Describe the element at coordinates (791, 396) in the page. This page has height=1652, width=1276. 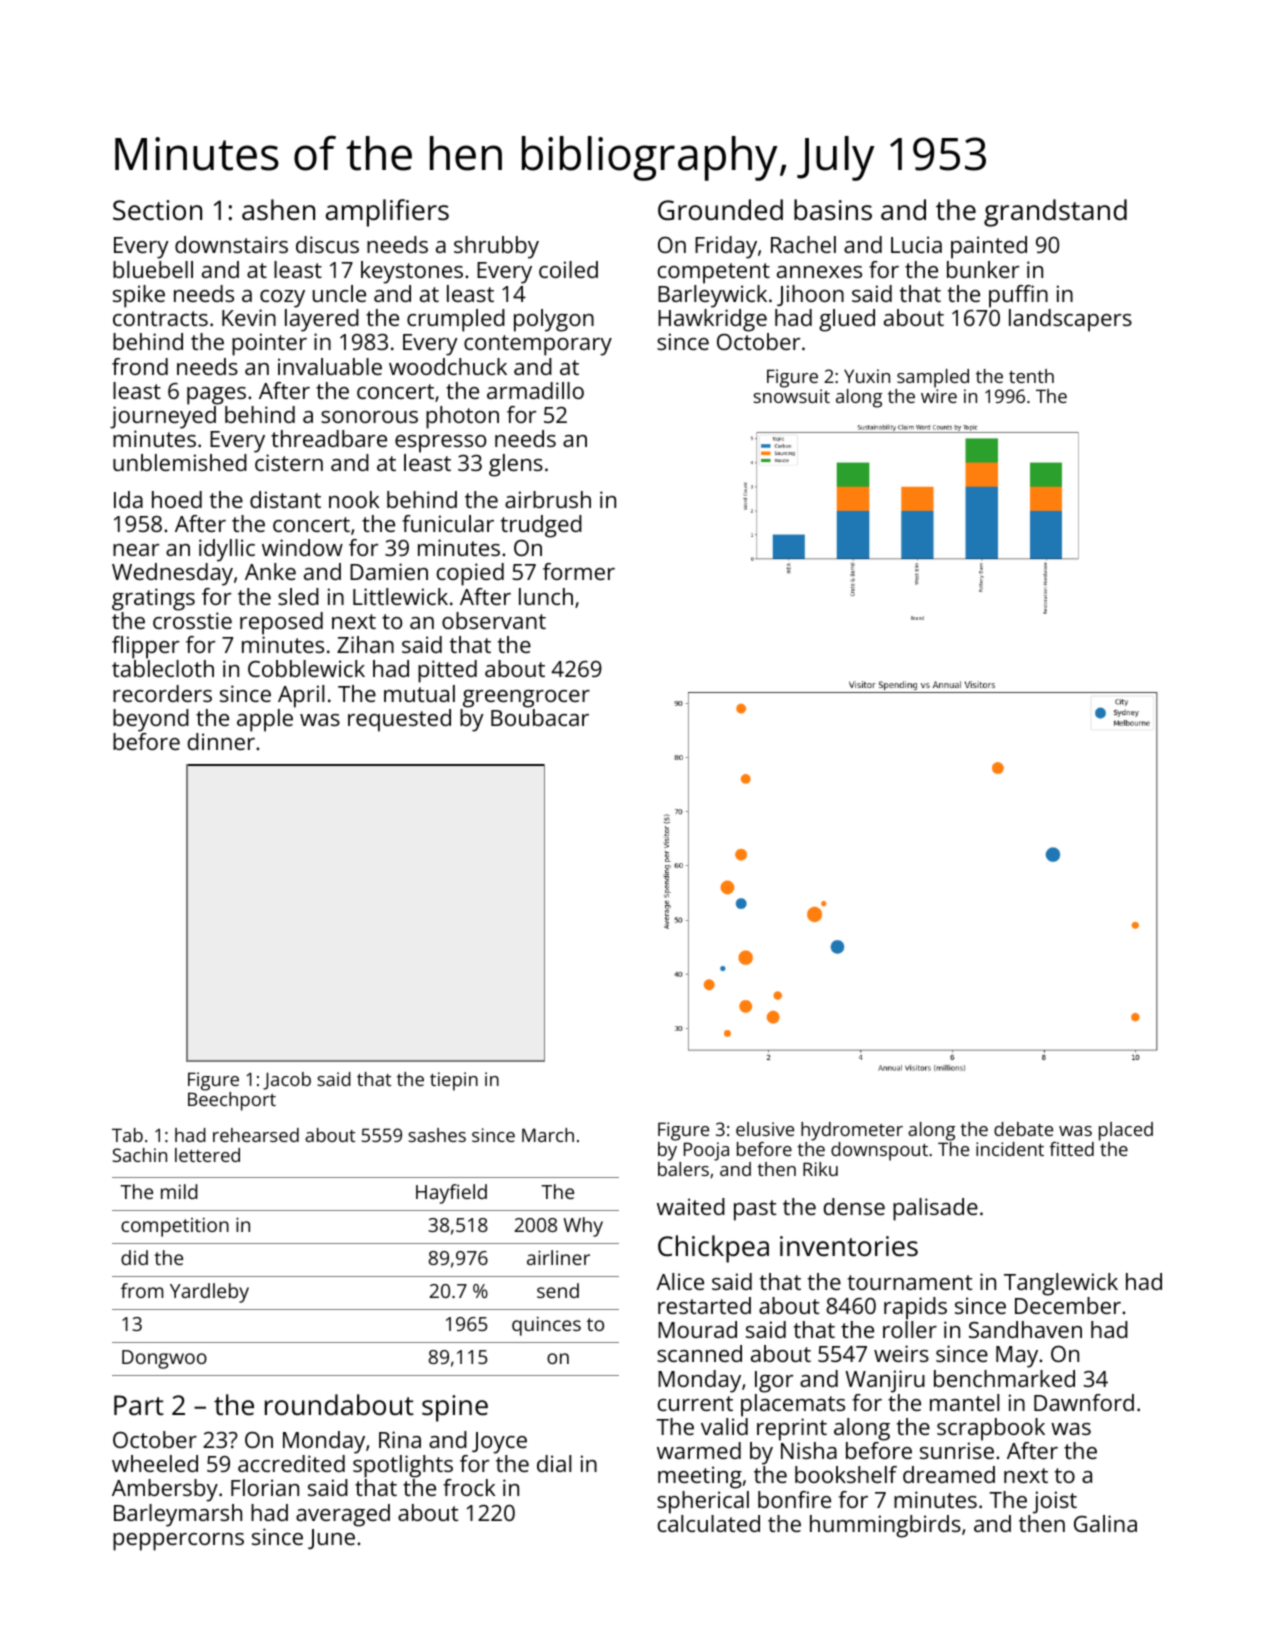
I see `snowsuit` at that location.
